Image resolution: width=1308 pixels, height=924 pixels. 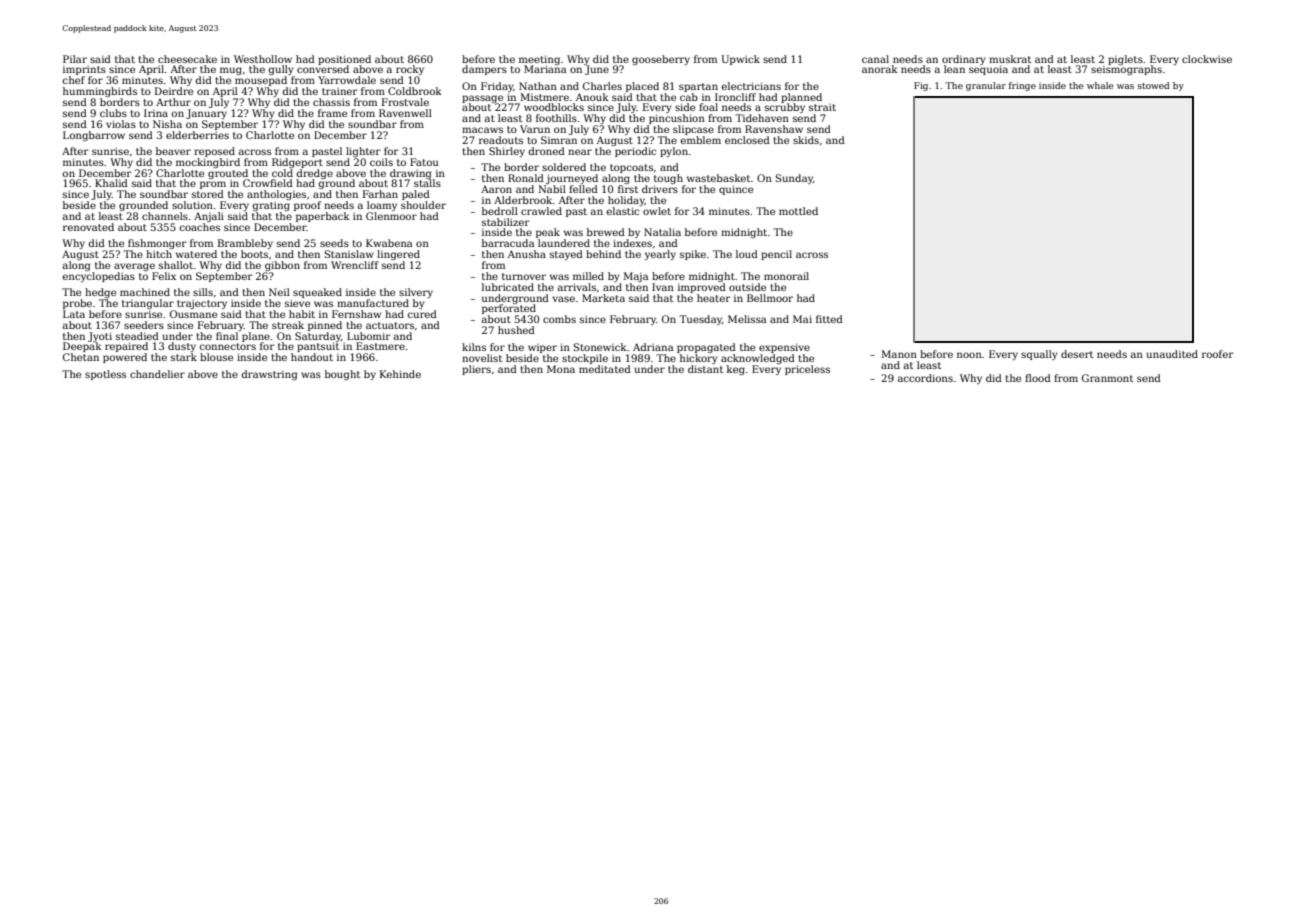 What do you see at coordinates (539, 60) in the screenshot?
I see `meeting` at bounding box center [539, 60].
